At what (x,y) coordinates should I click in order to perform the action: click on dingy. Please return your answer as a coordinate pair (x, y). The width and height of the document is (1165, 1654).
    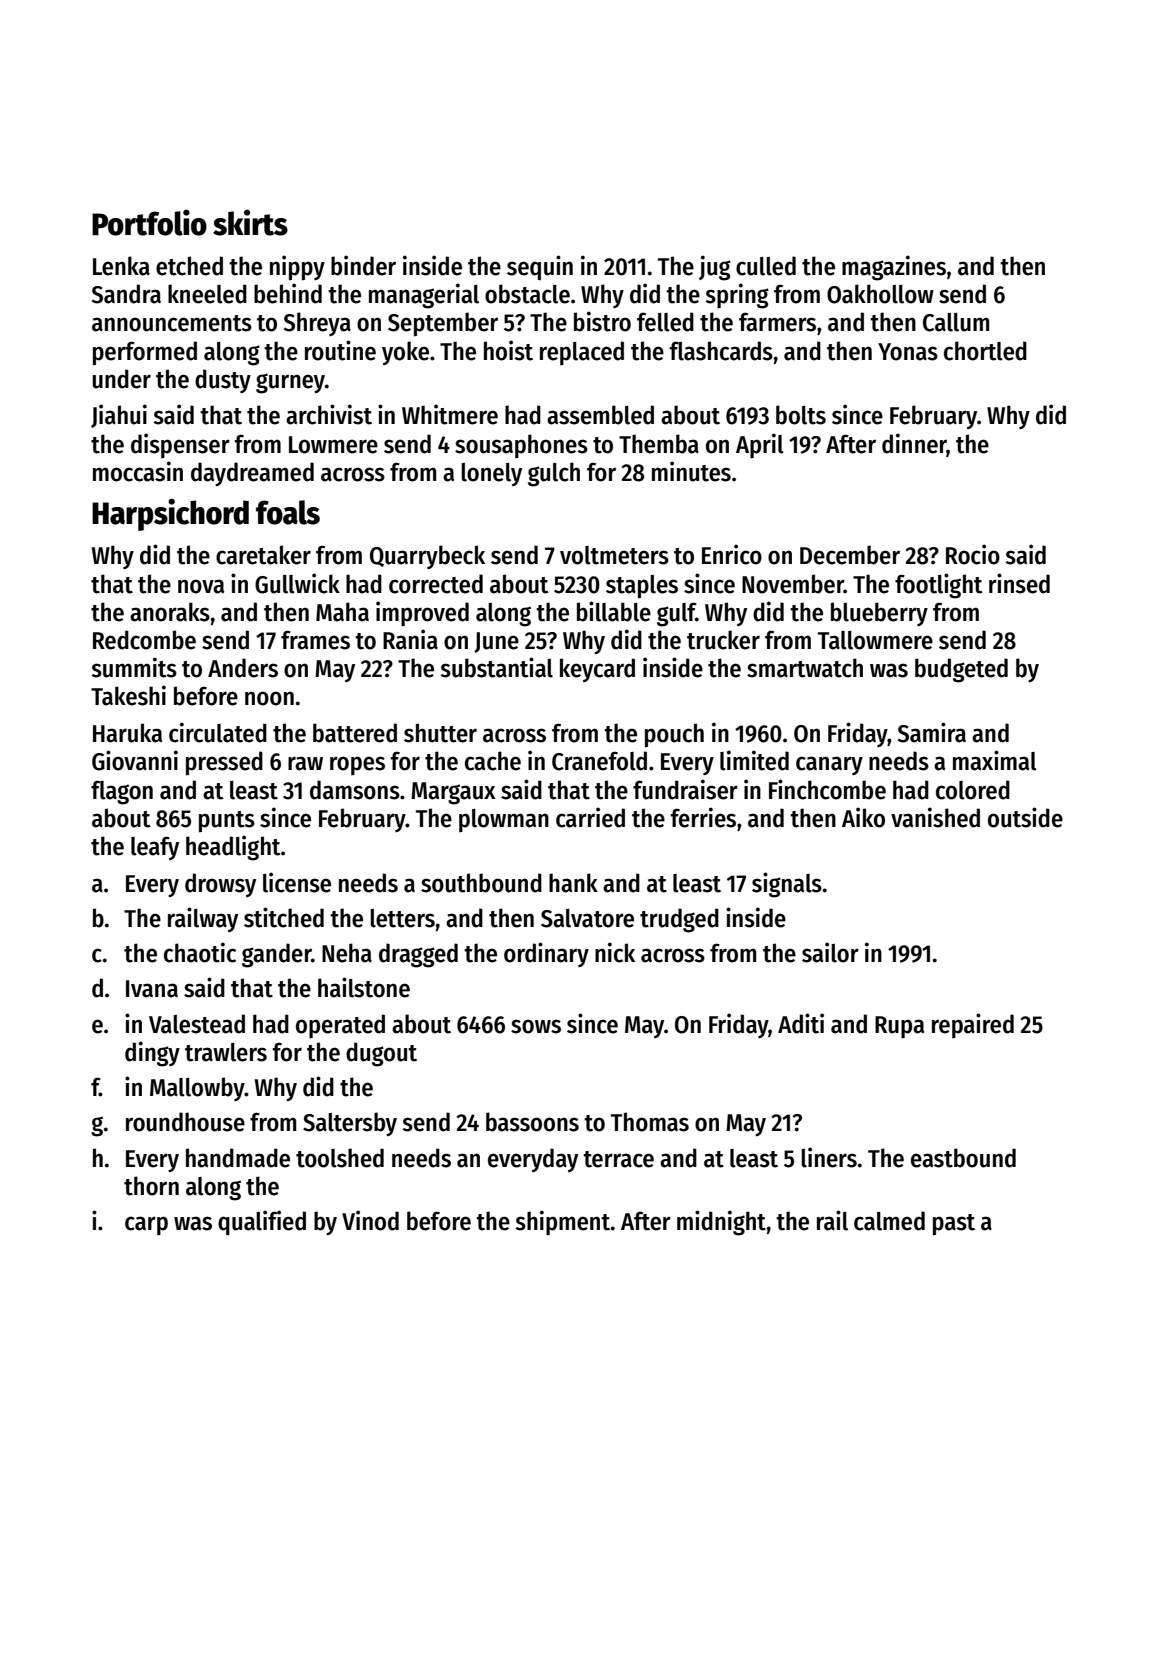
    Looking at the image, I should click on (152, 1054).
